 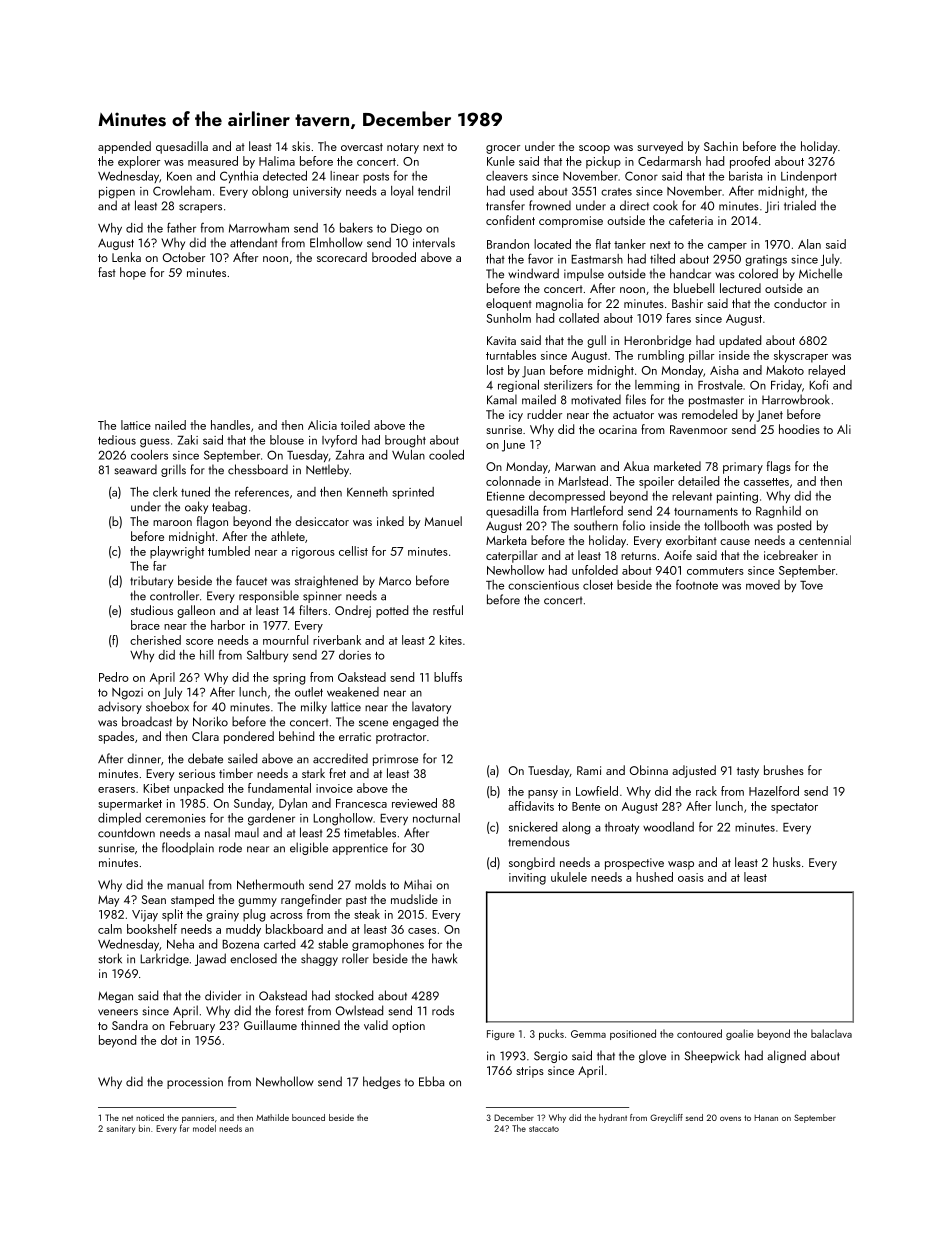 What do you see at coordinates (308, 1117) in the document?
I see `bounced` at bounding box center [308, 1117].
